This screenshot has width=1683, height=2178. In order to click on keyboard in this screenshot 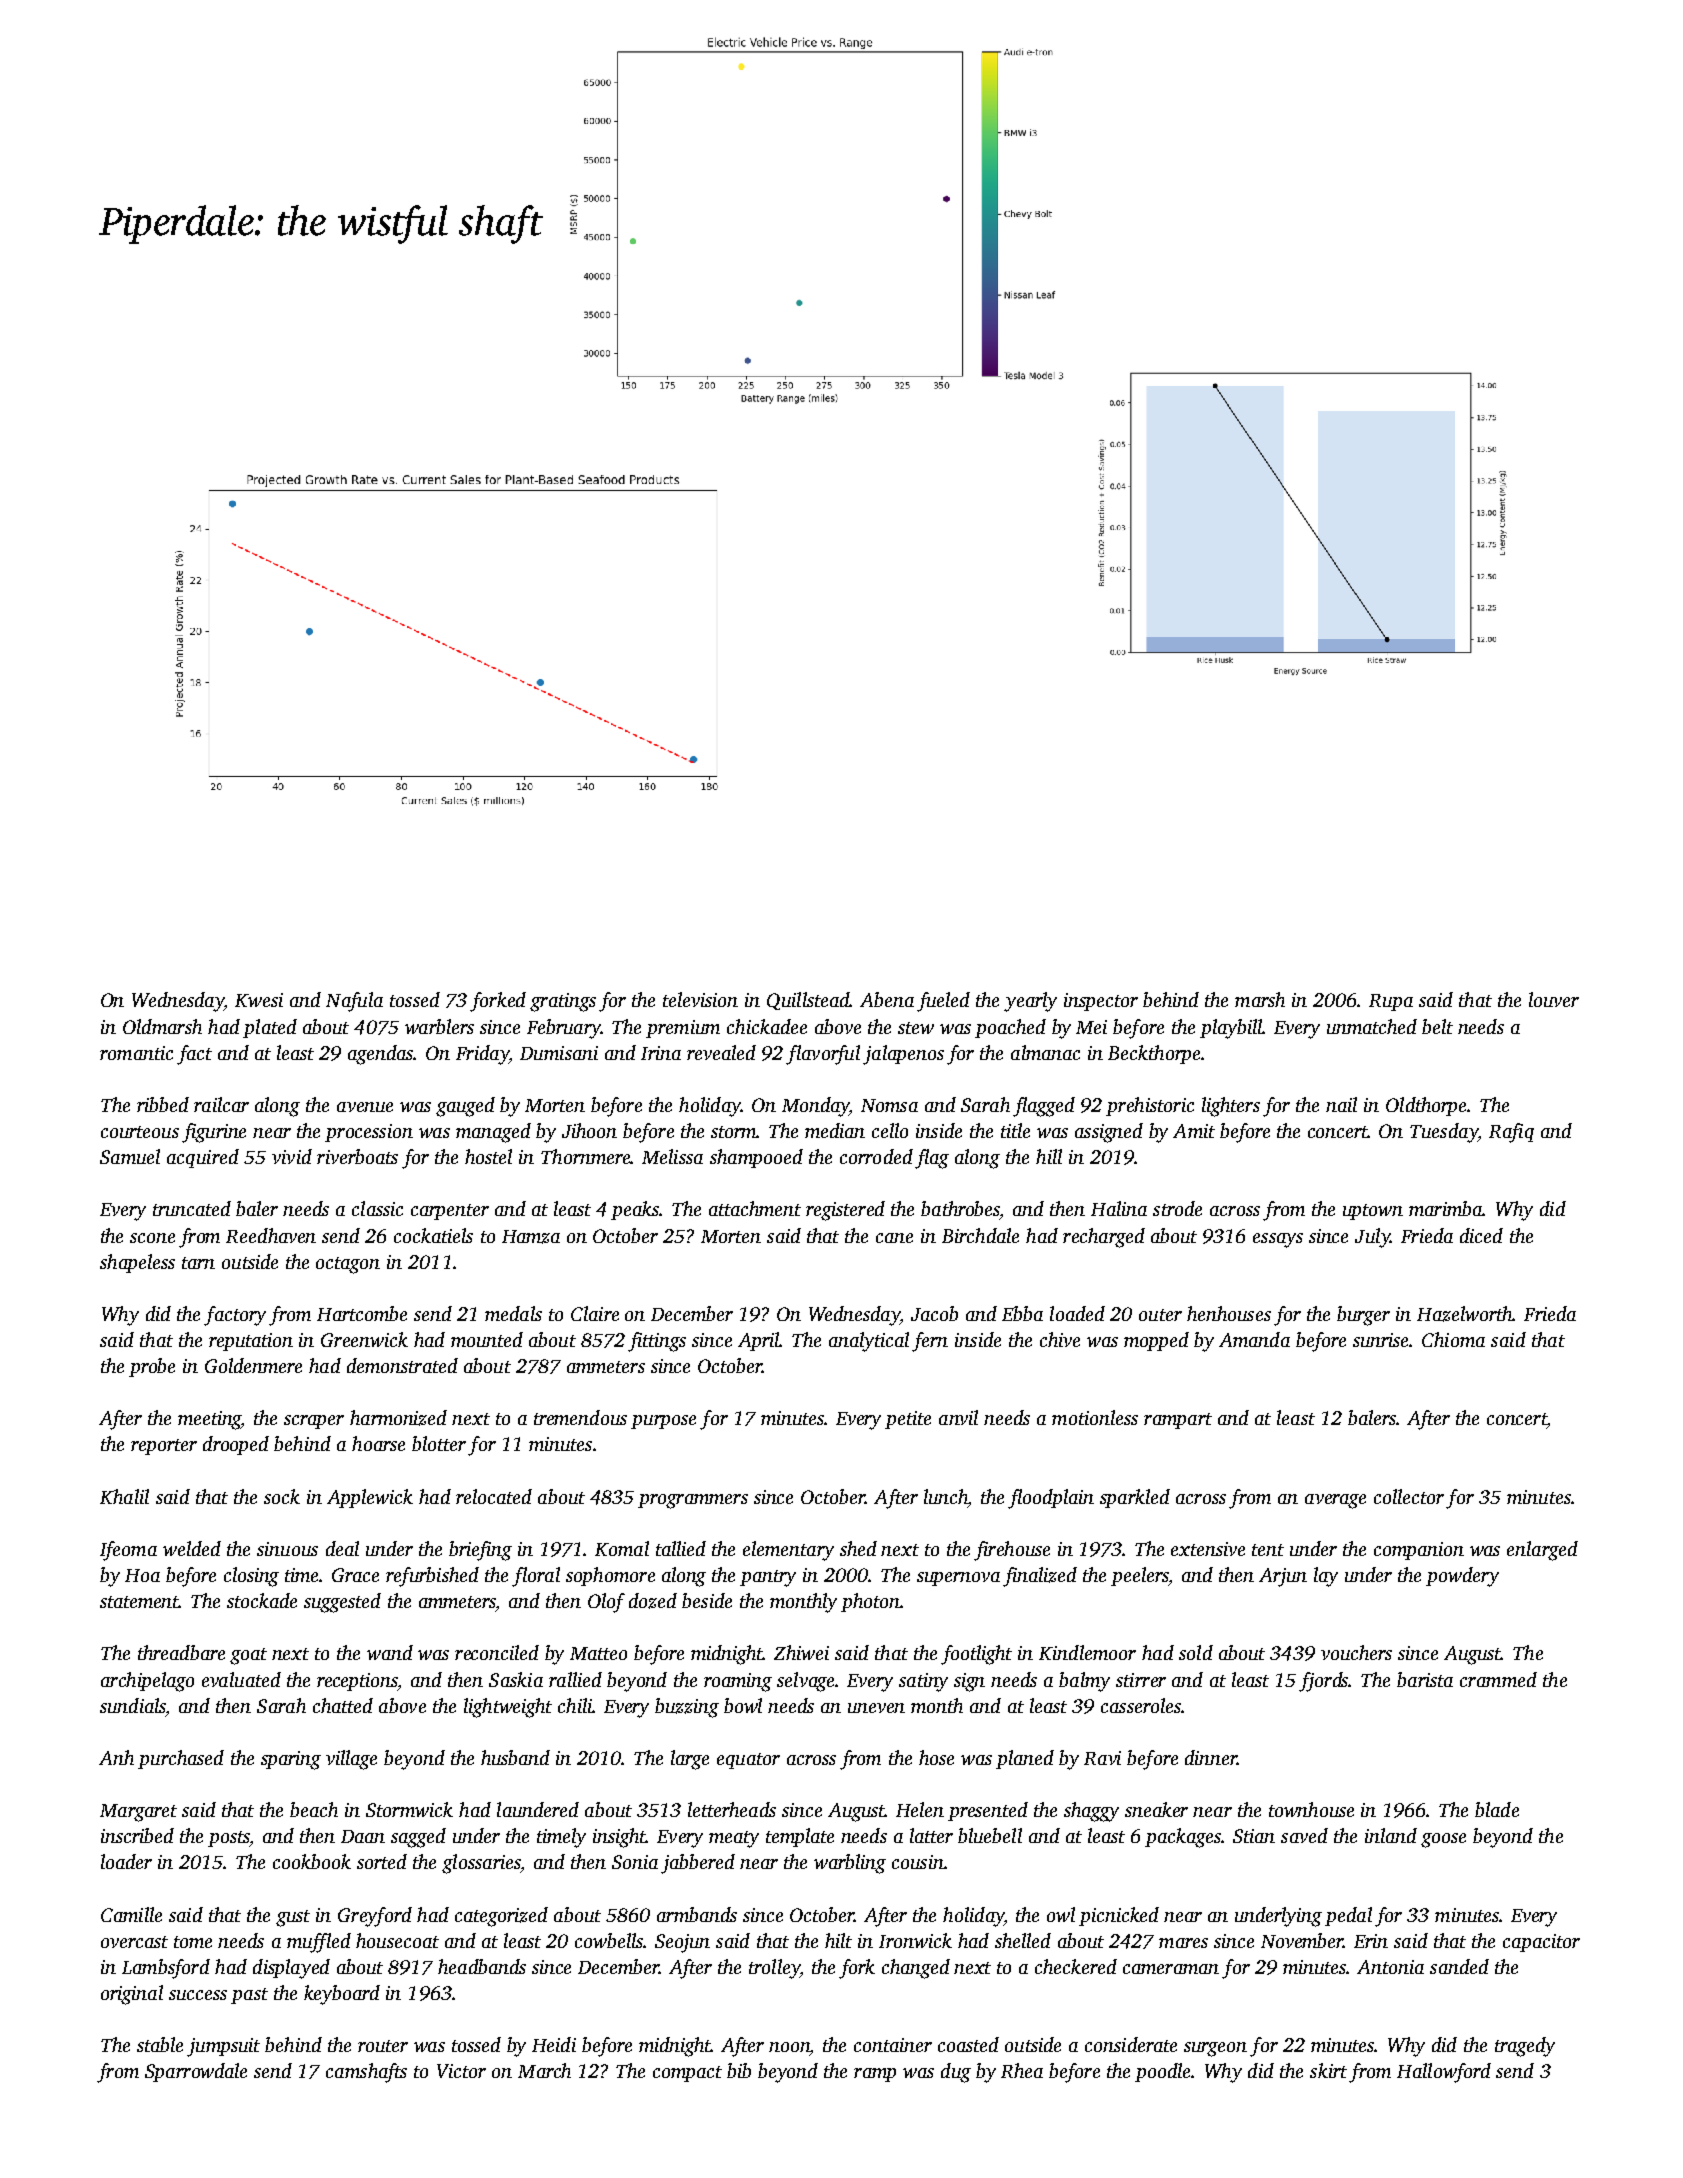, I will do `click(342, 1995)`.
